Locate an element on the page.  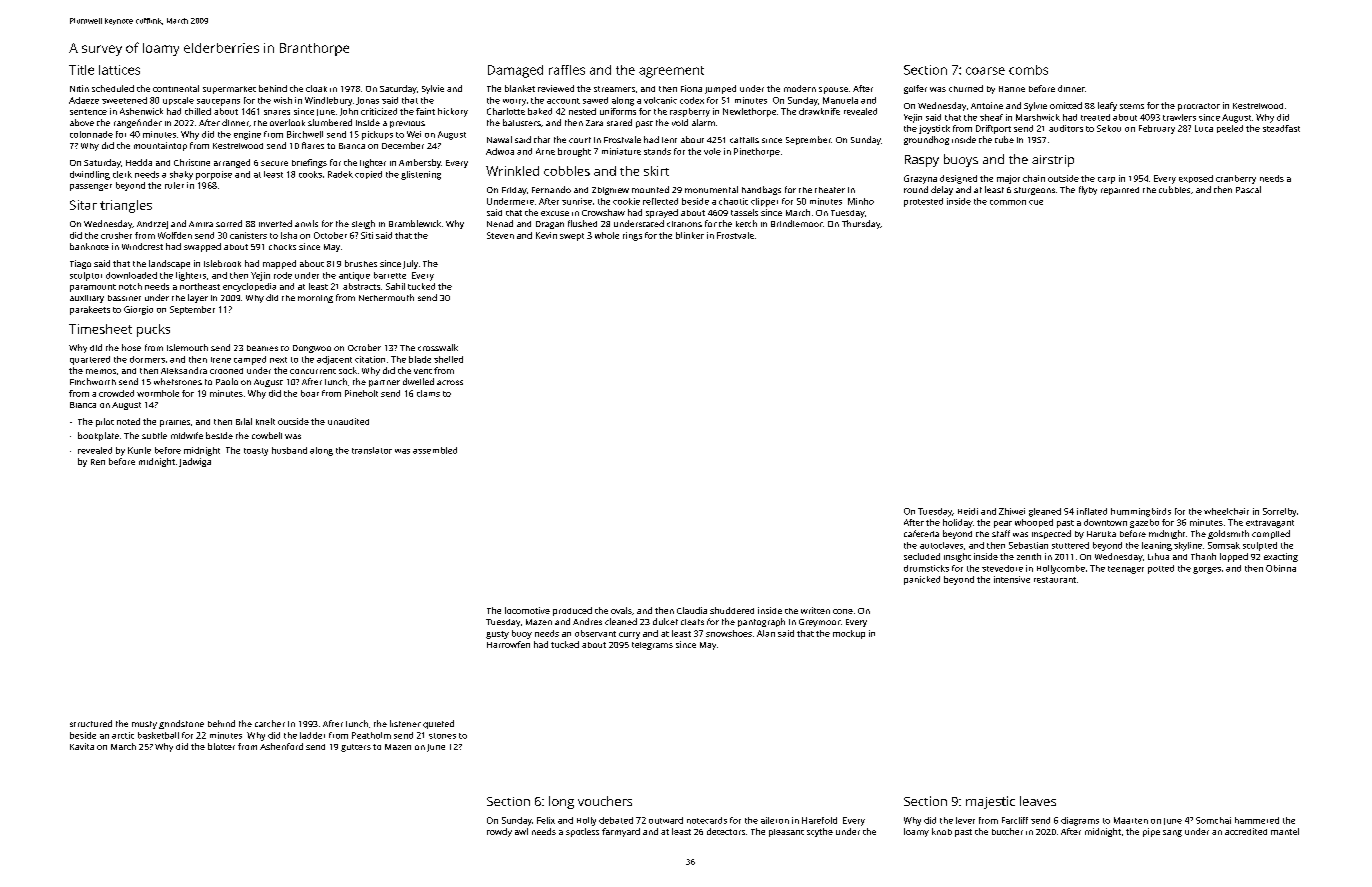
partner is located at coordinates (384, 383).
